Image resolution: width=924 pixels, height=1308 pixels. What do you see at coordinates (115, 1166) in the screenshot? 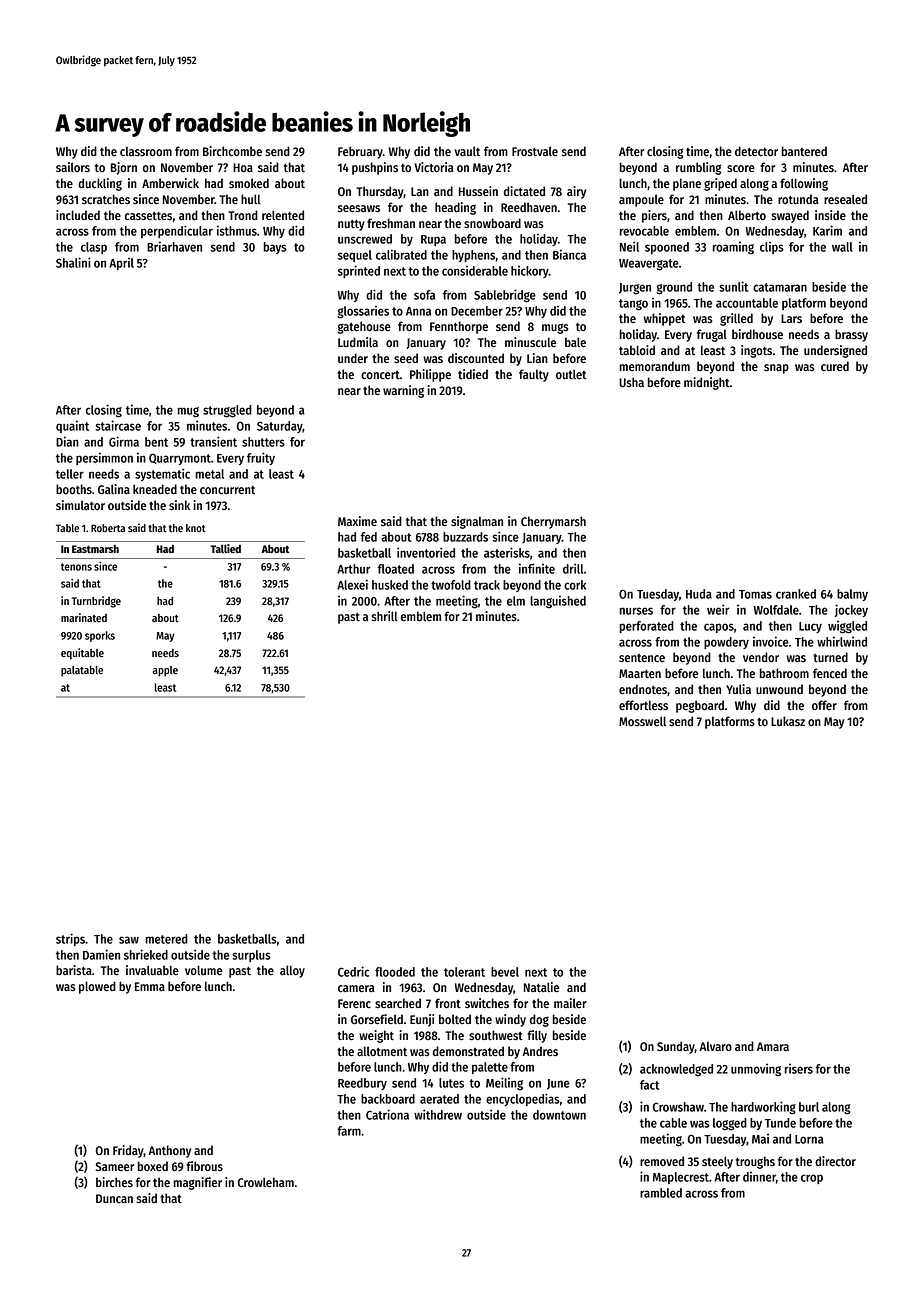
I see `Sameer` at bounding box center [115, 1166].
